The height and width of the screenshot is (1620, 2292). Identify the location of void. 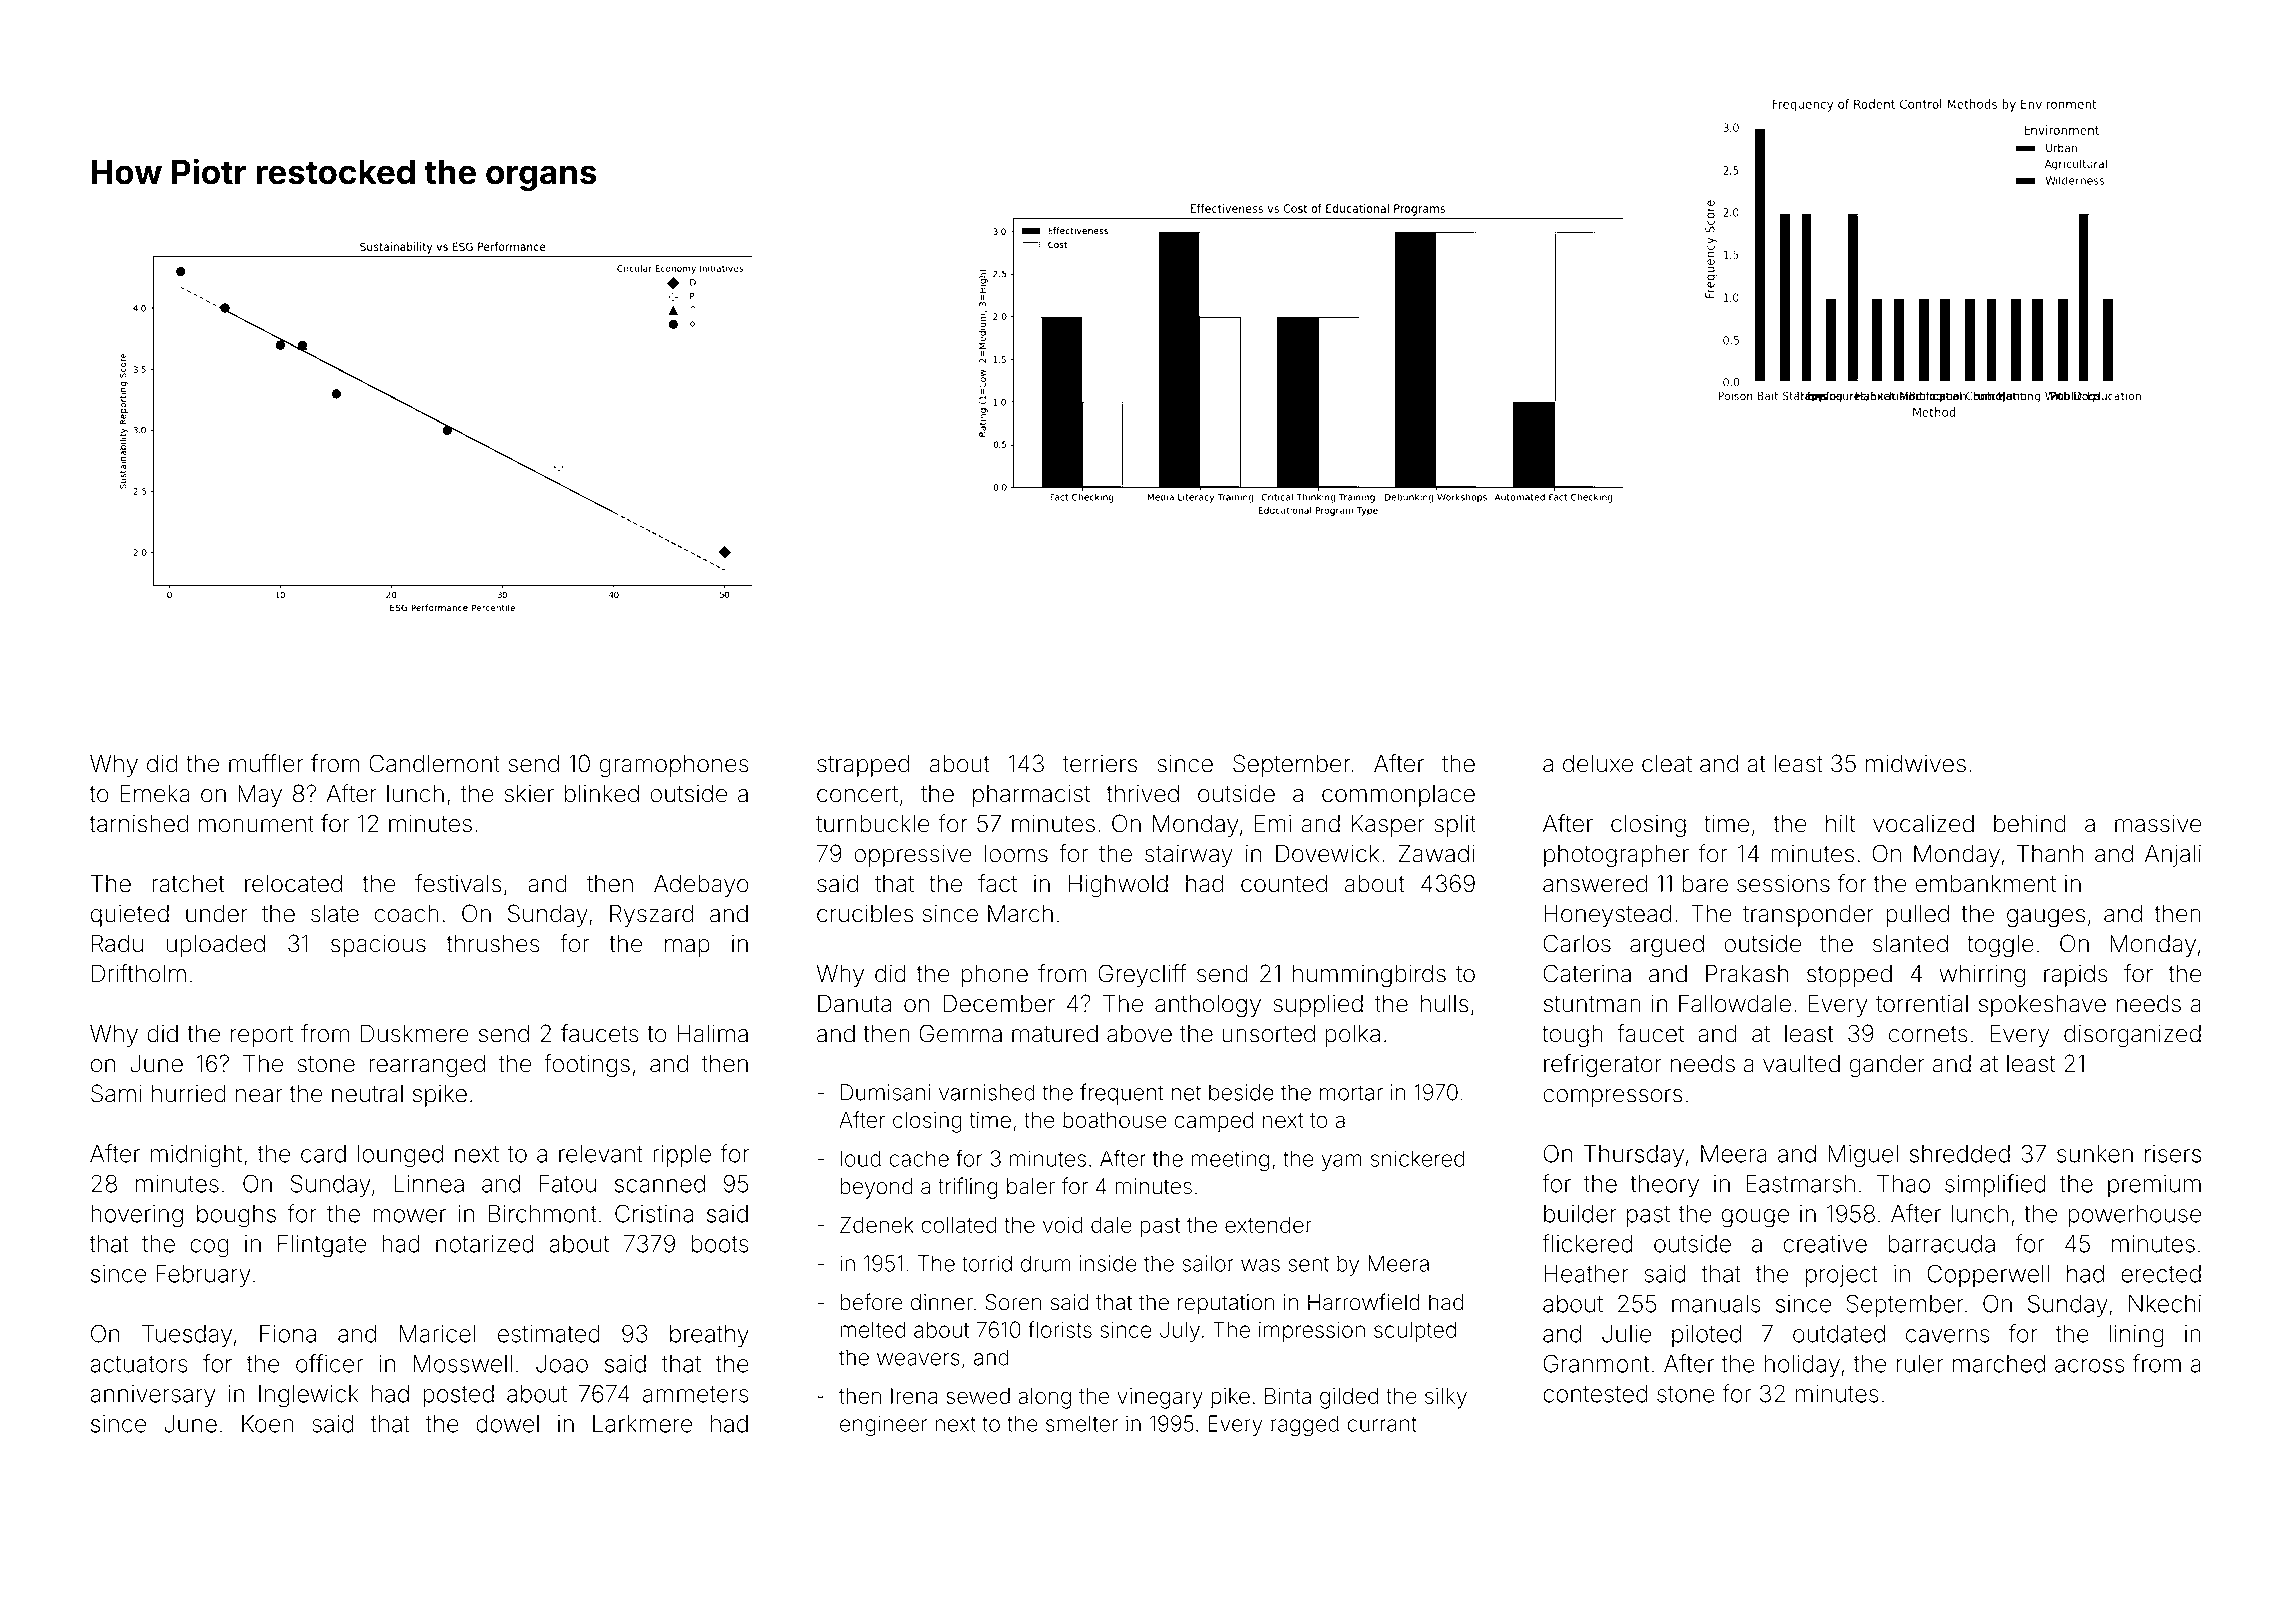
(1063, 1225).
